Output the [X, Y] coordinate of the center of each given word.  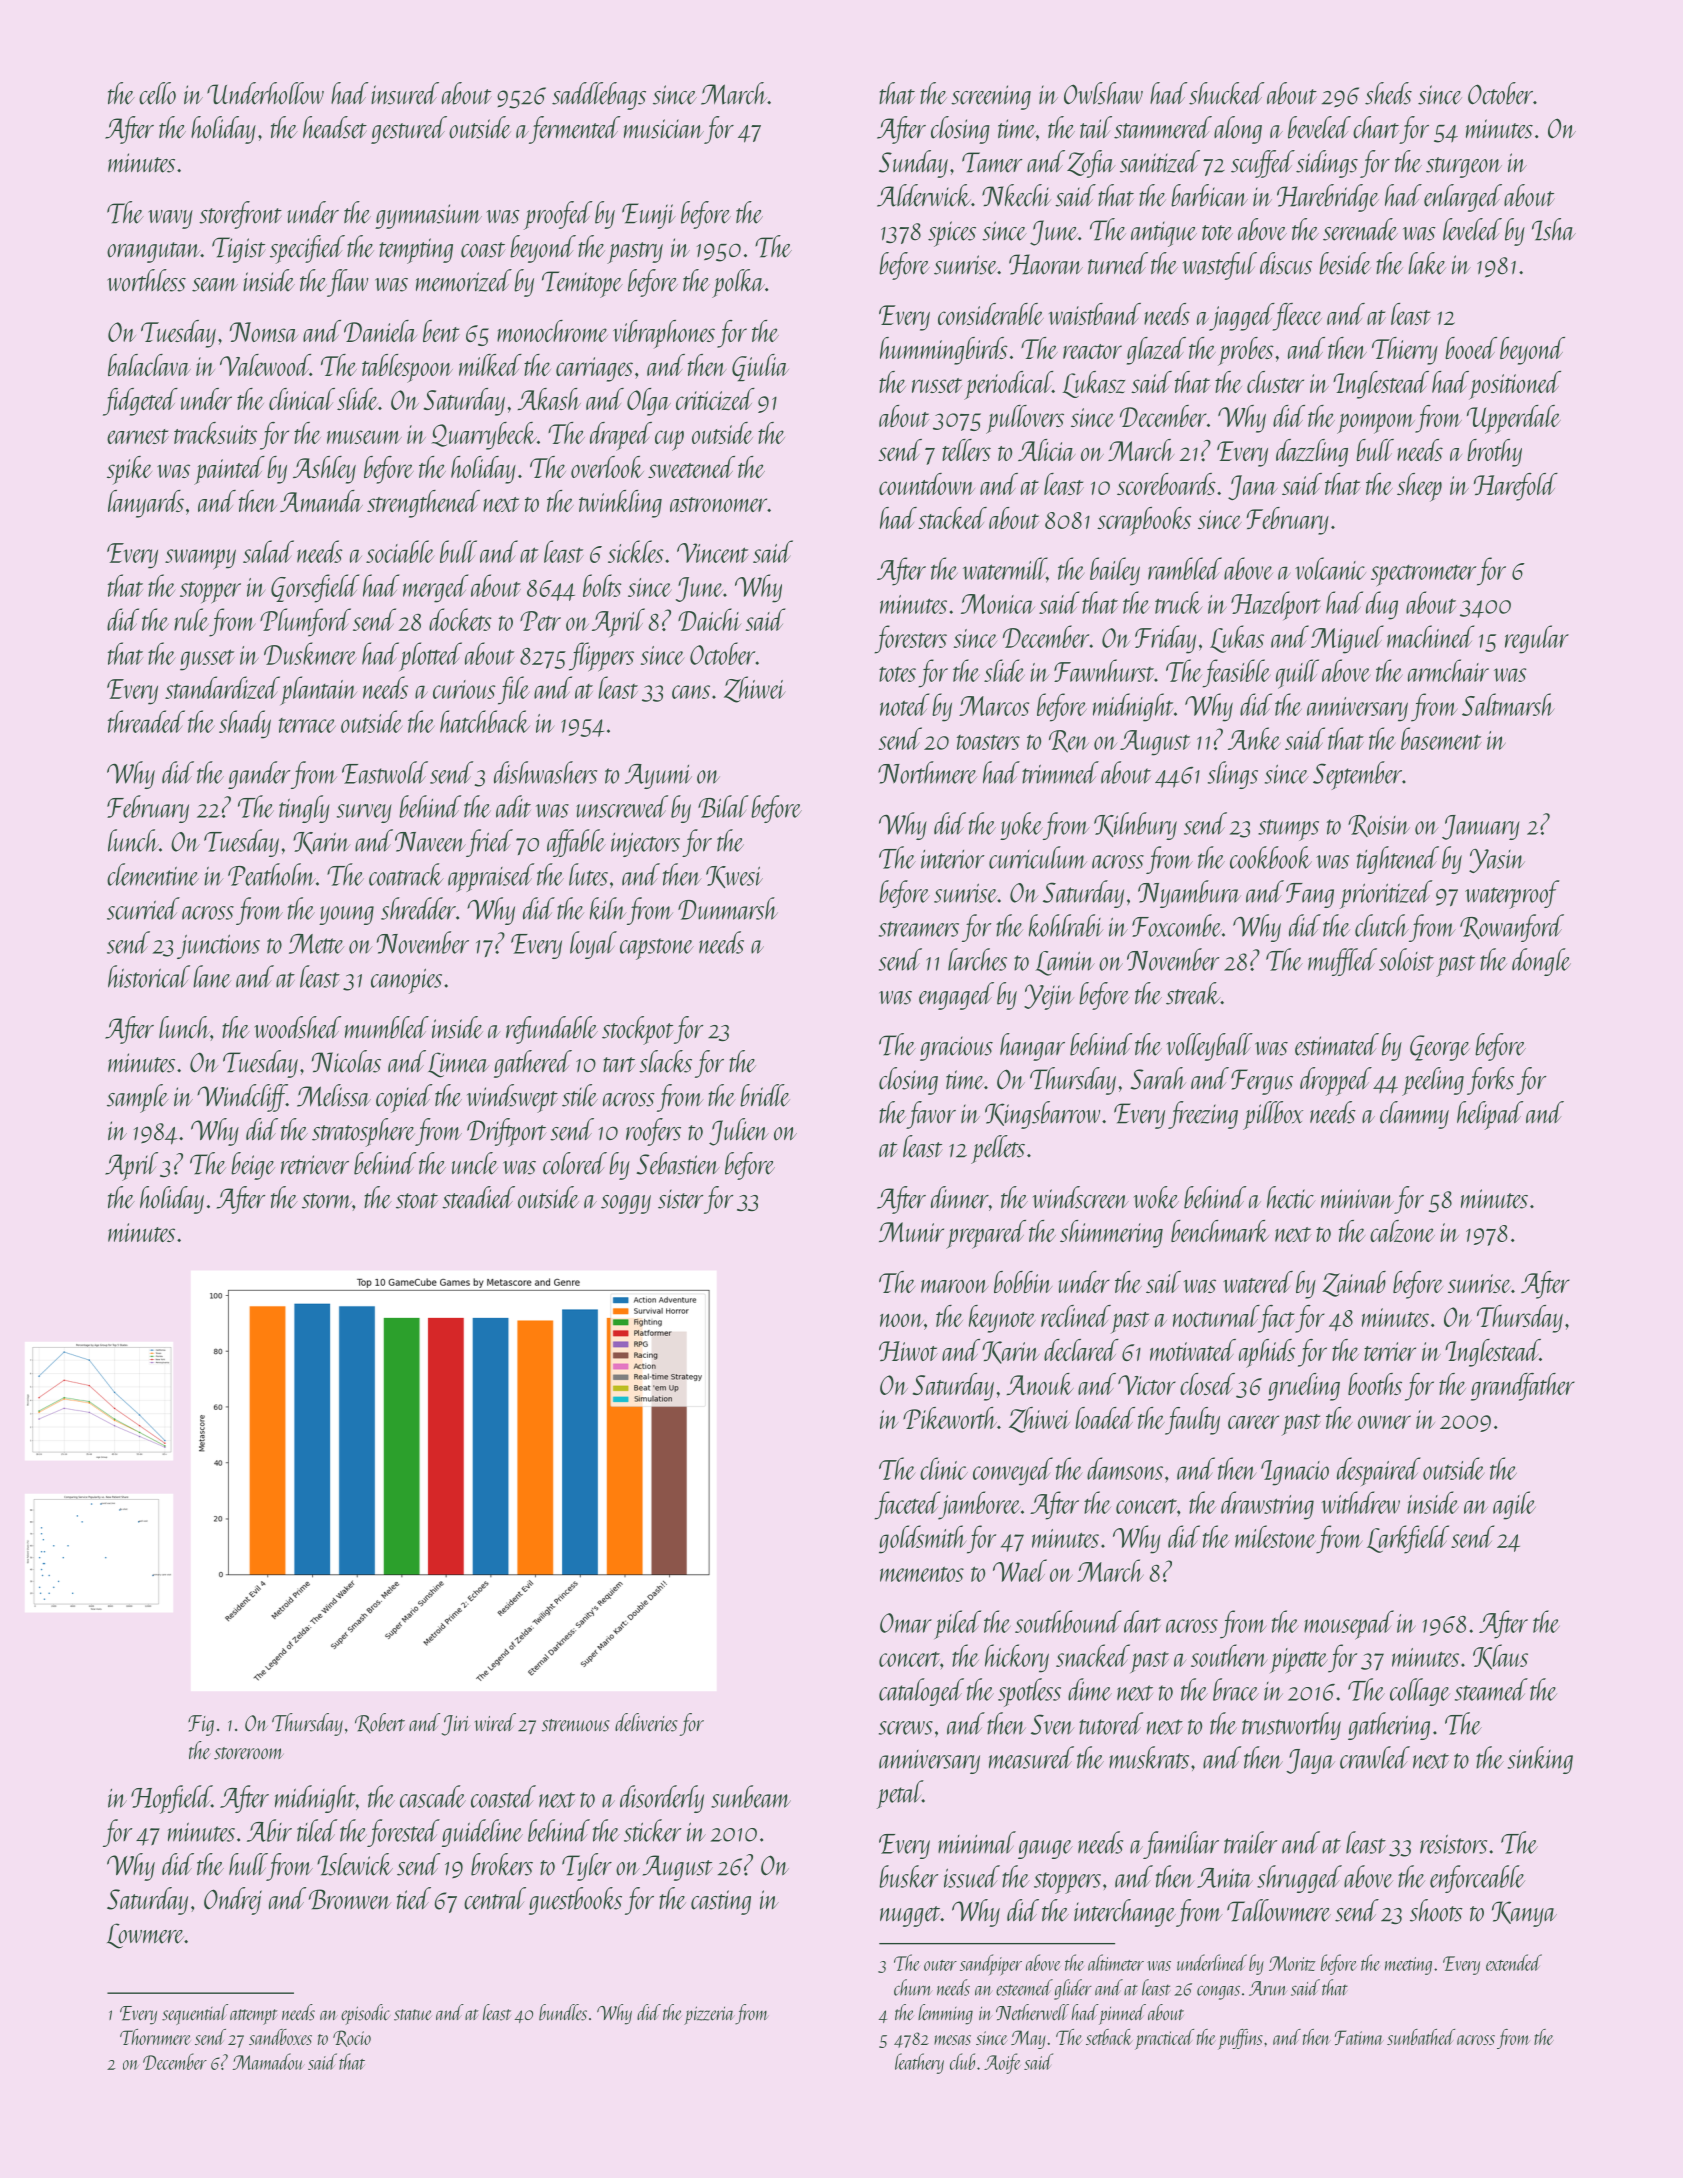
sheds [1388, 93]
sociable [400, 551]
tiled [317, 1830]
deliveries [646, 1722]
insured [405, 93]
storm [327, 1201]
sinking [1540, 1760]
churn [913, 1987]
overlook [607, 467]
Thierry [1405, 351]
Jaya [1310, 1761]
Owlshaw [1103, 93]
